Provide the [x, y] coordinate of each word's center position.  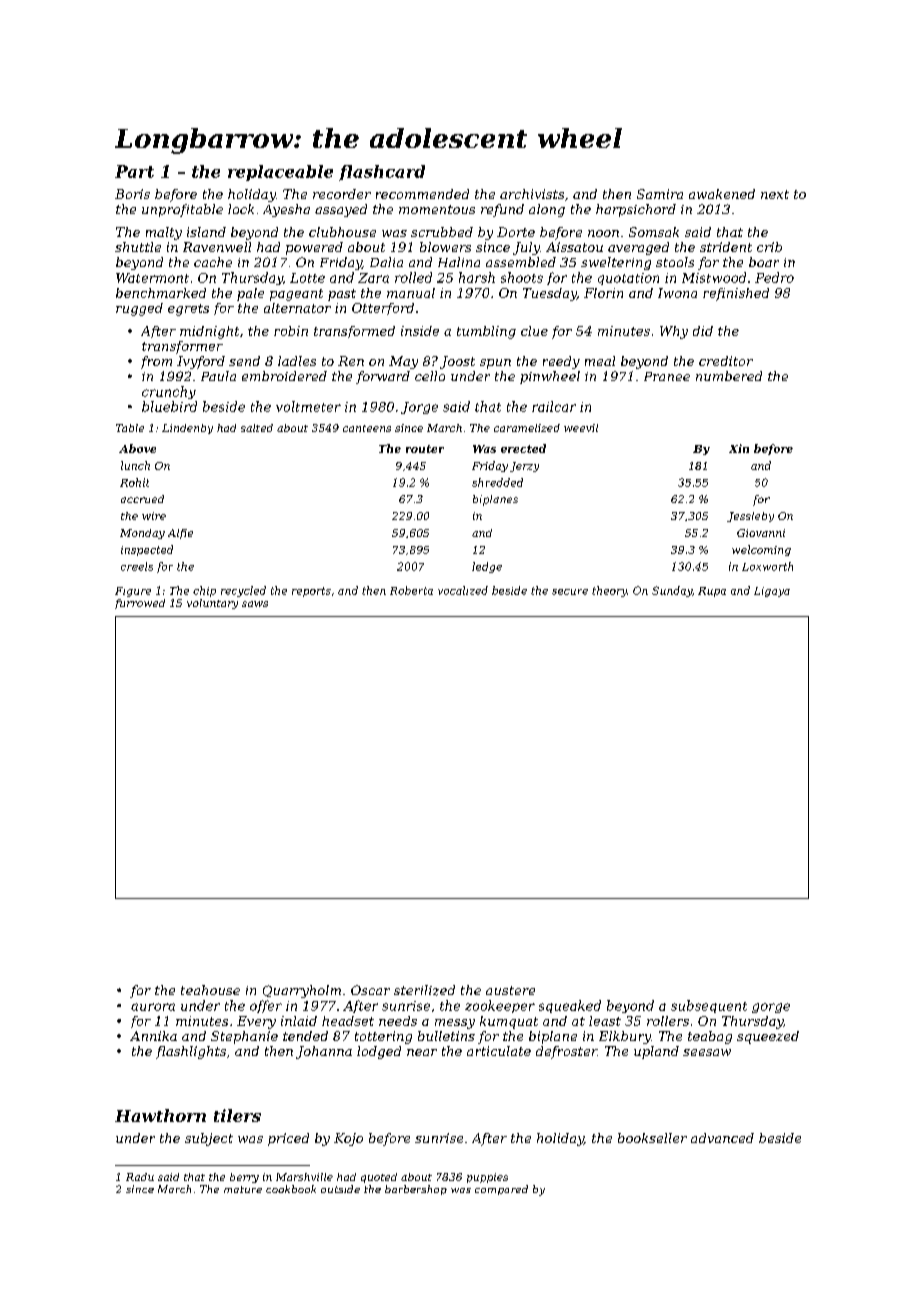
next [775, 194]
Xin [739, 448]
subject [209, 1139]
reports [311, 592]
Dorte [516, 232]
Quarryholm [302, 991]
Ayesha [286, 210]
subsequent [709, 1006]
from [156, 362]
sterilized [424, 990]
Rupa [712, 592]
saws [255, 604]
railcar [554, 406]
